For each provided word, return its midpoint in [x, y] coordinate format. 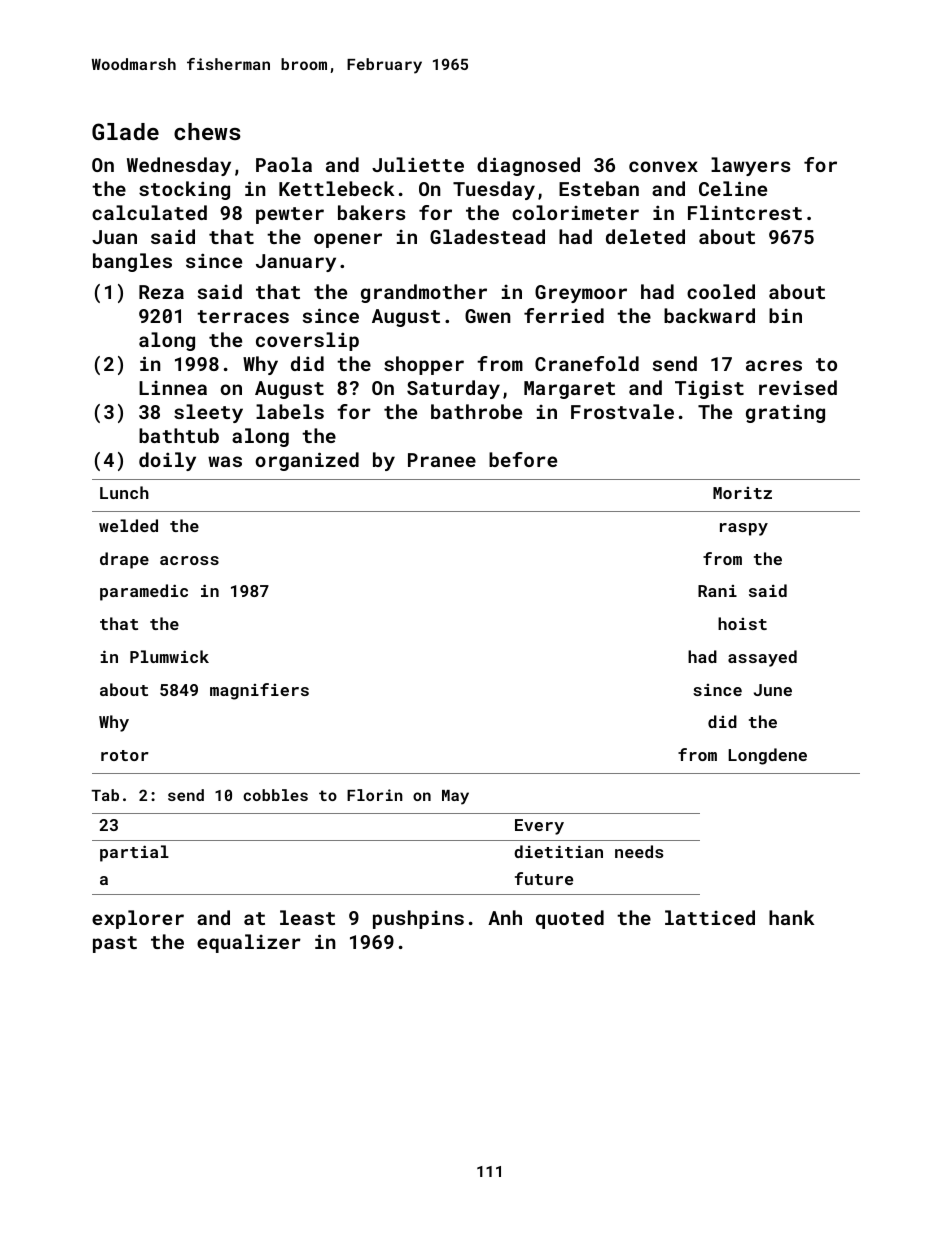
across [189, 560]
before [523, 459]
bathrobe [476, 411]
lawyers [750, 166]
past [115, 944]
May [455, 797]
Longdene [767, 756]
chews [207, 131]
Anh [505, 917]
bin [785, 315]
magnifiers [259, 691]
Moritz [742, 493]
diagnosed [528, 166]
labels [290, 411]
